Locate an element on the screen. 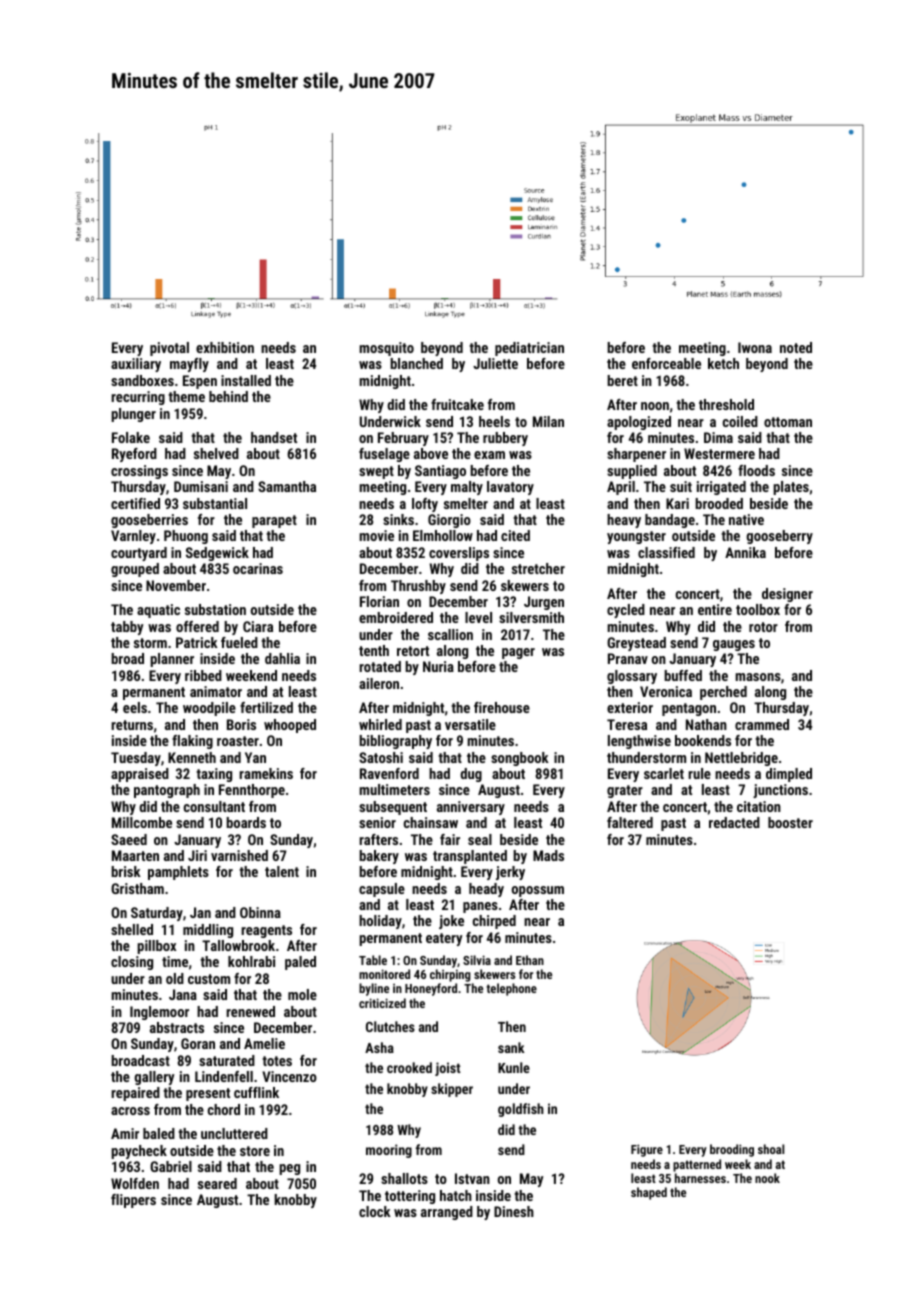 The width and height of the screenshot is (924, 1308). Obinna is located at coordinates (260, 912).
